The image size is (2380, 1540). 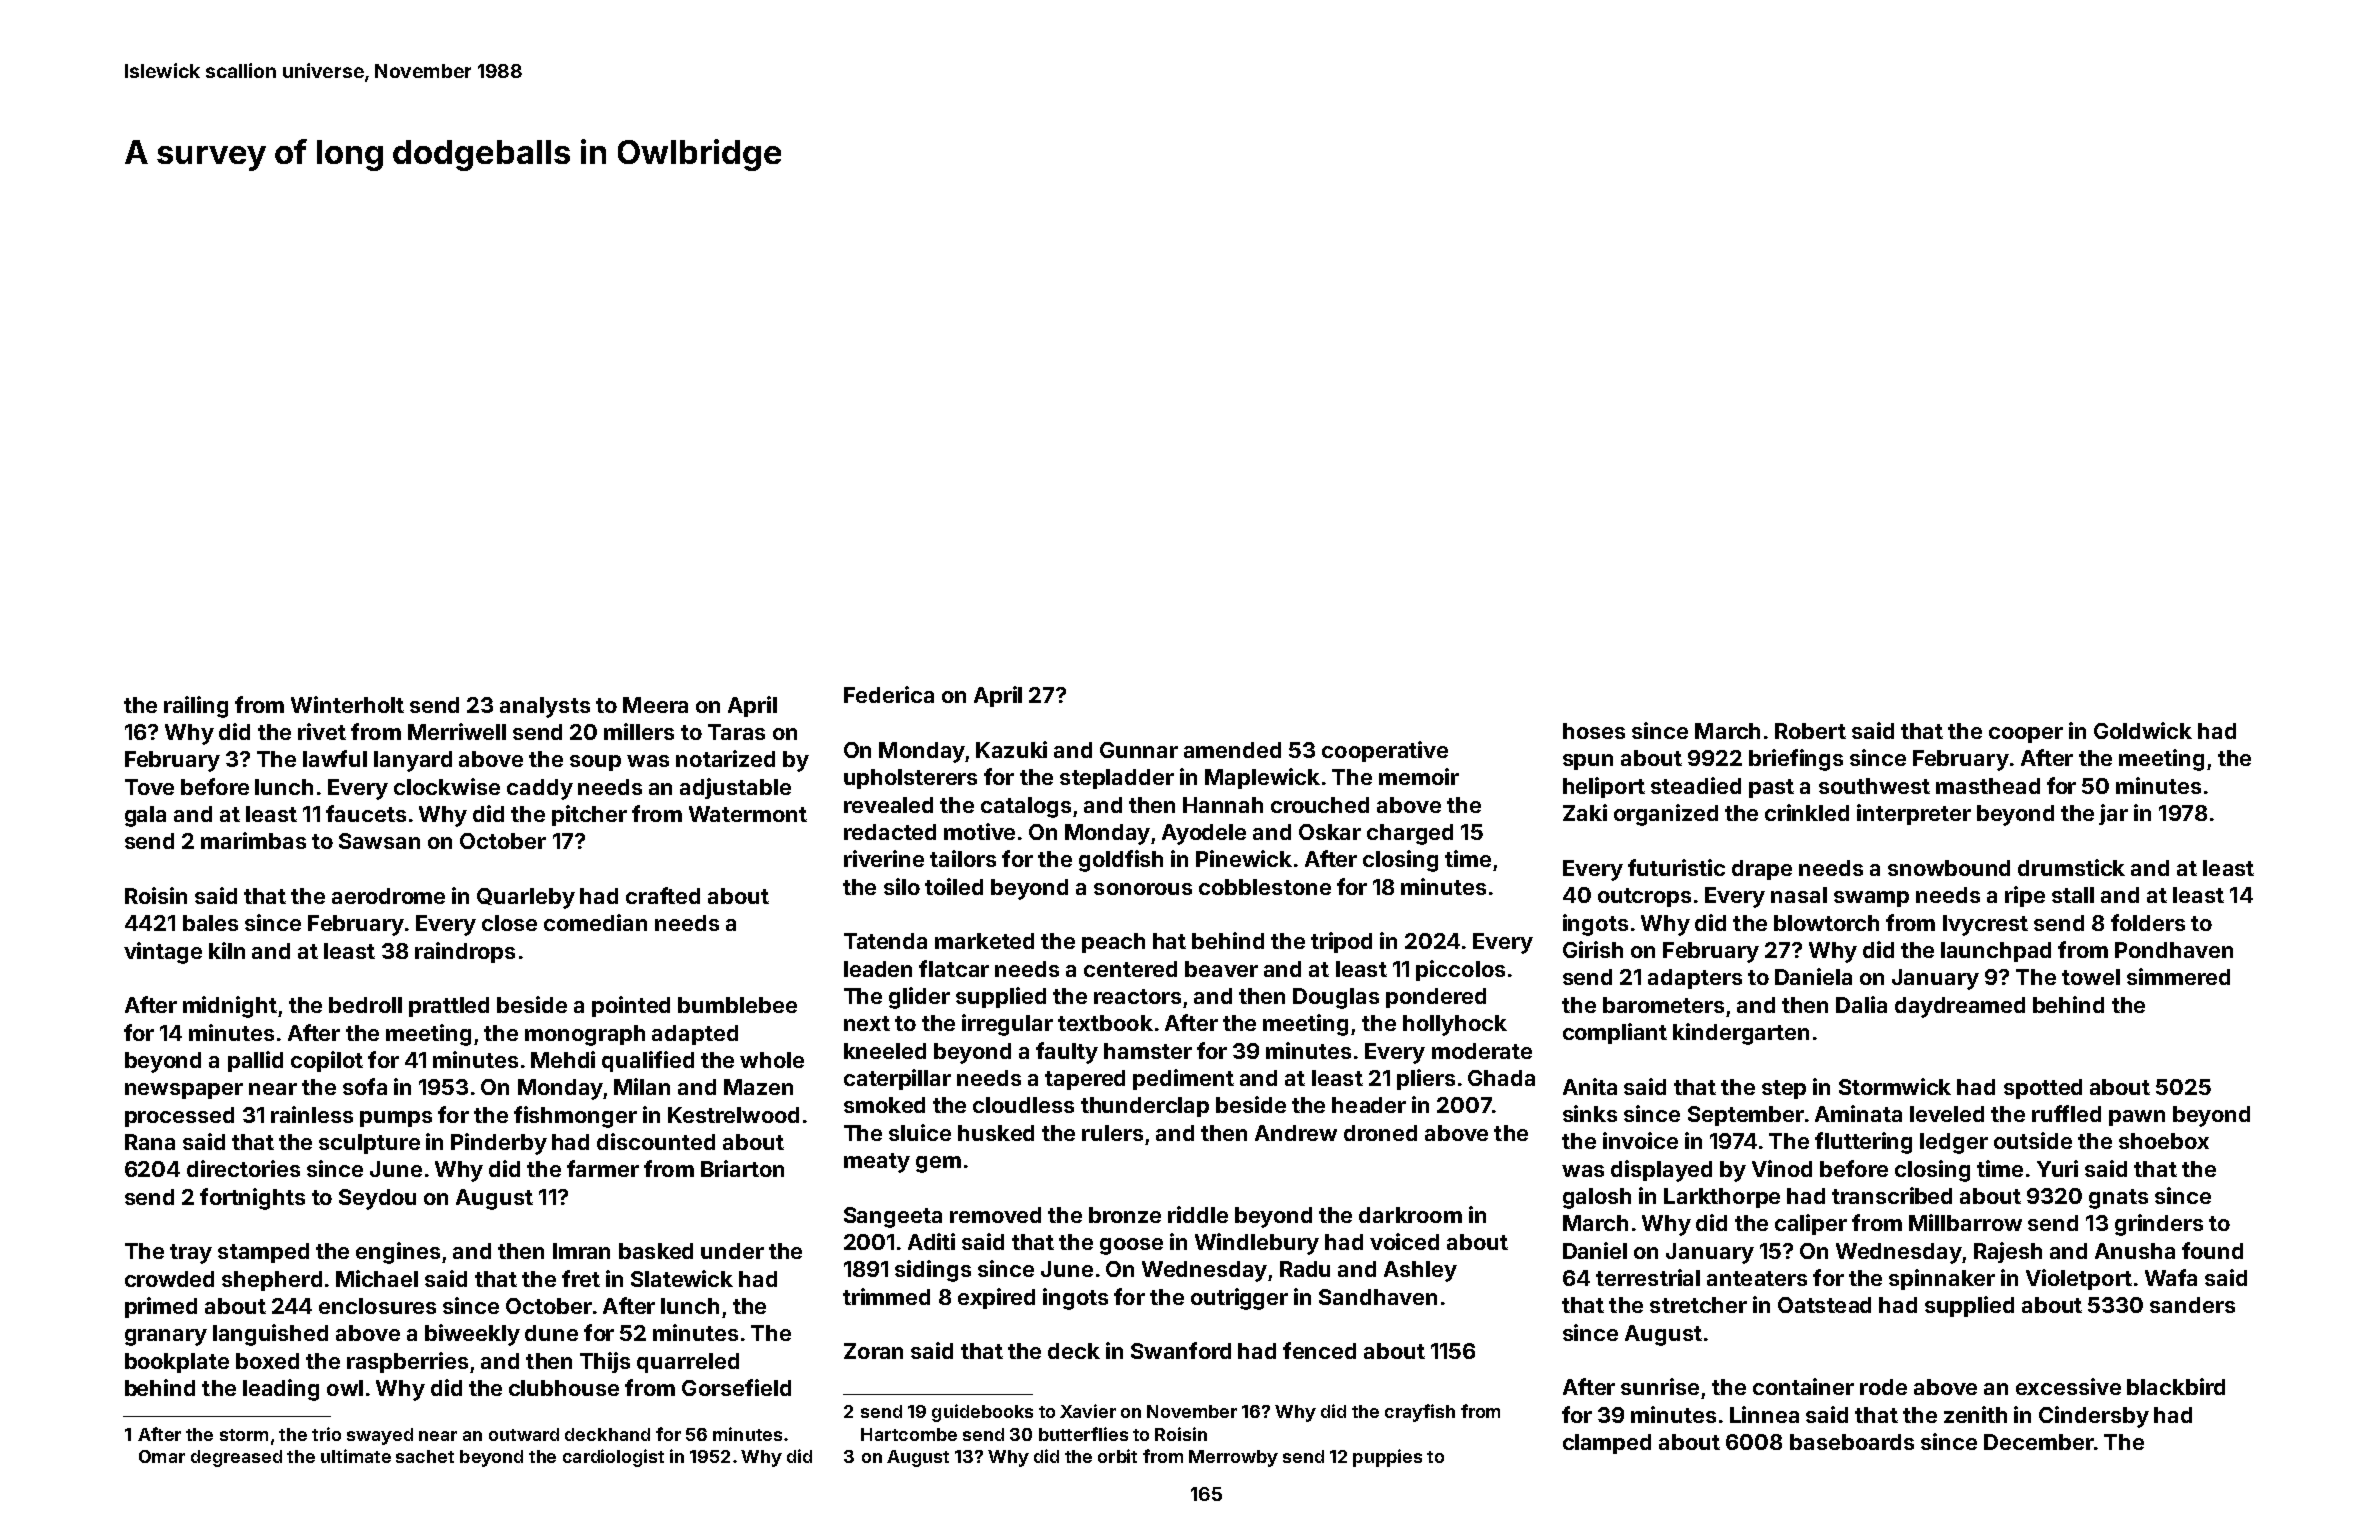 I want to click on qualified, so click(x=648, y=1061).
